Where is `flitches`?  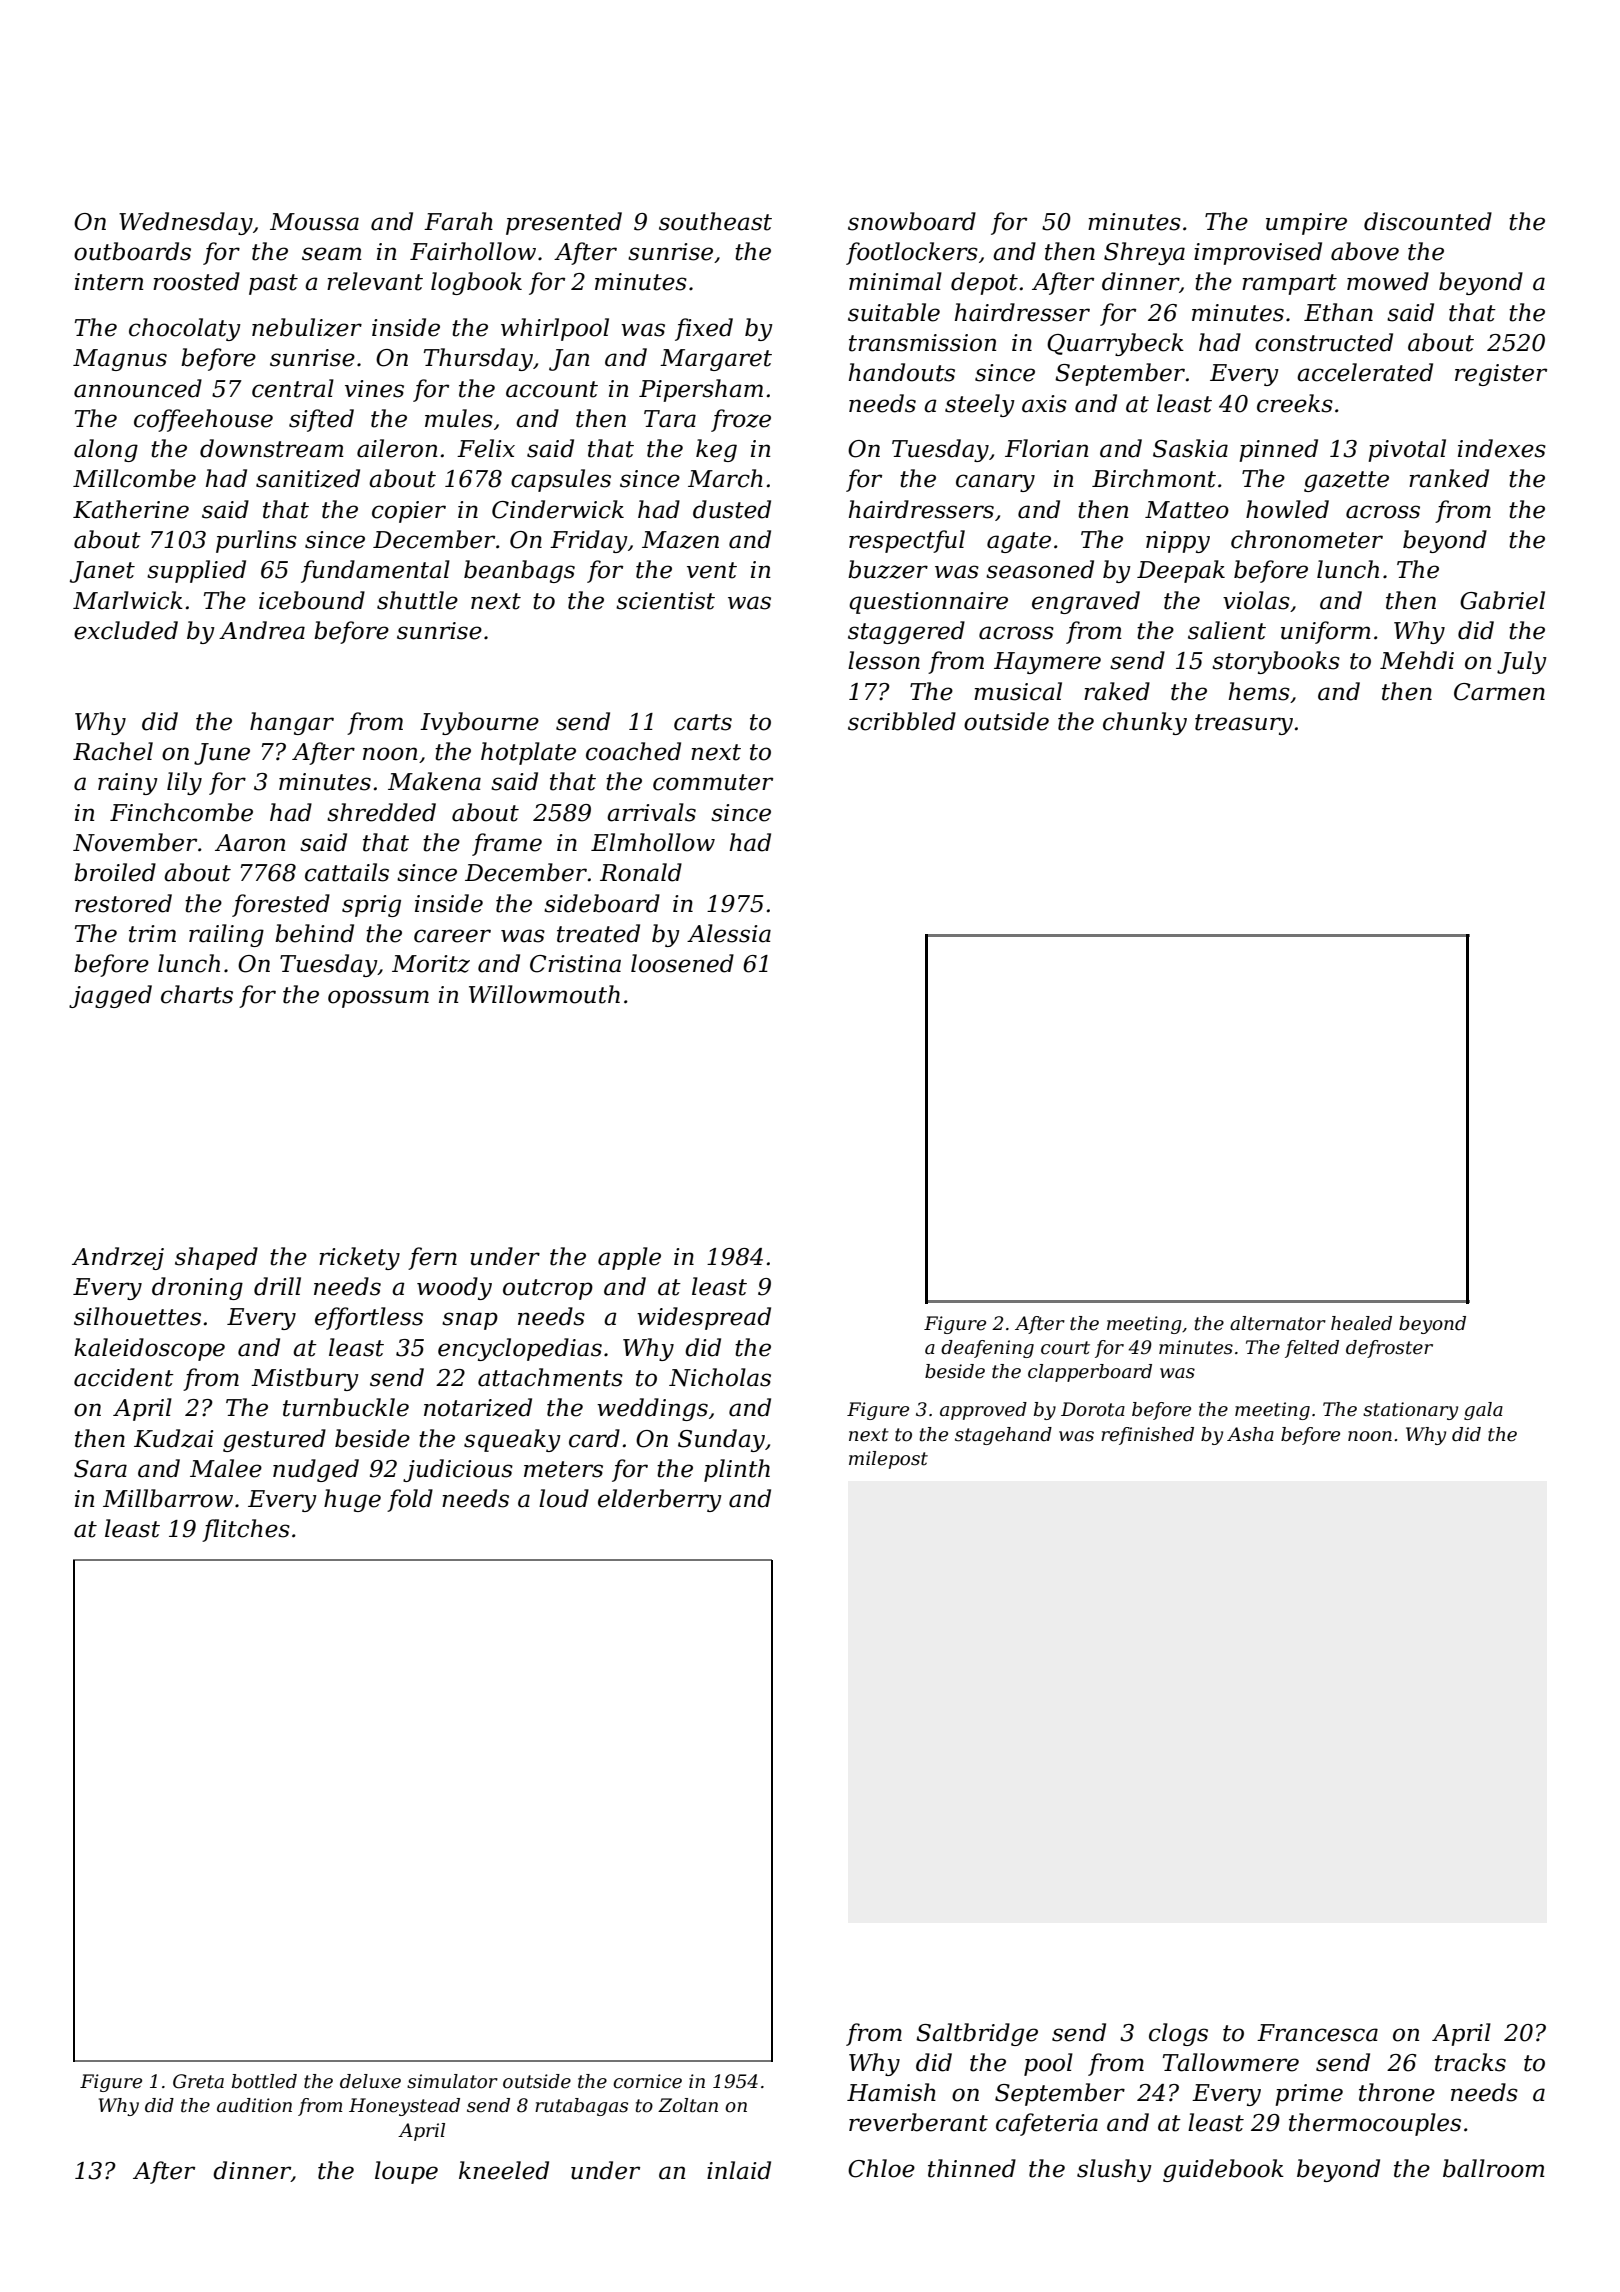 flitches is located at coordinates (246, 1530).
